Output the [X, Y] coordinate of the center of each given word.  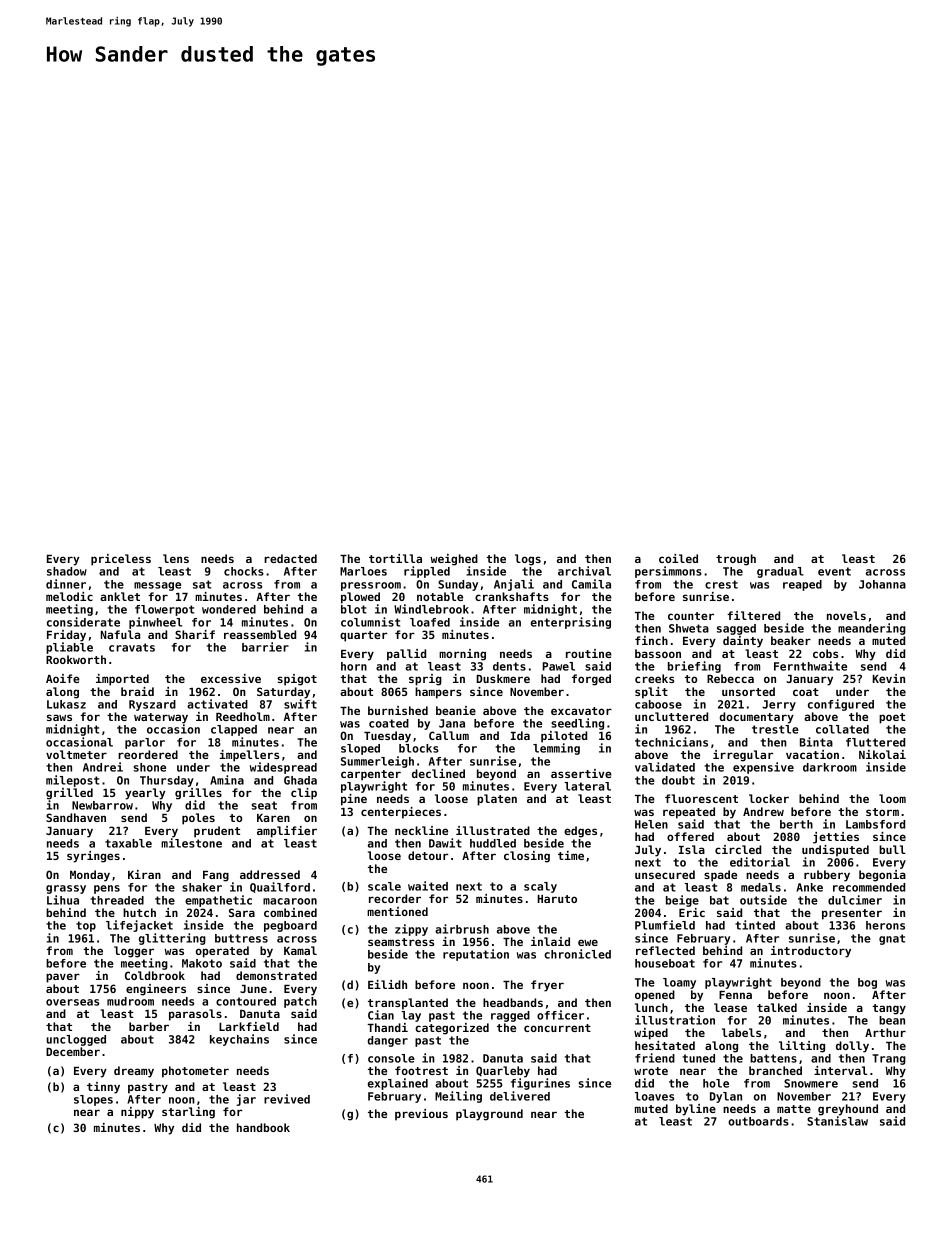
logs [528, 560]
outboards [758, 1121]
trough [736, 560]
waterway [161, 718]
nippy [137, 1113]
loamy [679, 983]
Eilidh [387, 984]
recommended [869, 887]
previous [421, 1115]
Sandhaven [76, 817]
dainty [743, 642]
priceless [121, 560]
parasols [195, 1015]
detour [428, 855]
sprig [425, 680]
